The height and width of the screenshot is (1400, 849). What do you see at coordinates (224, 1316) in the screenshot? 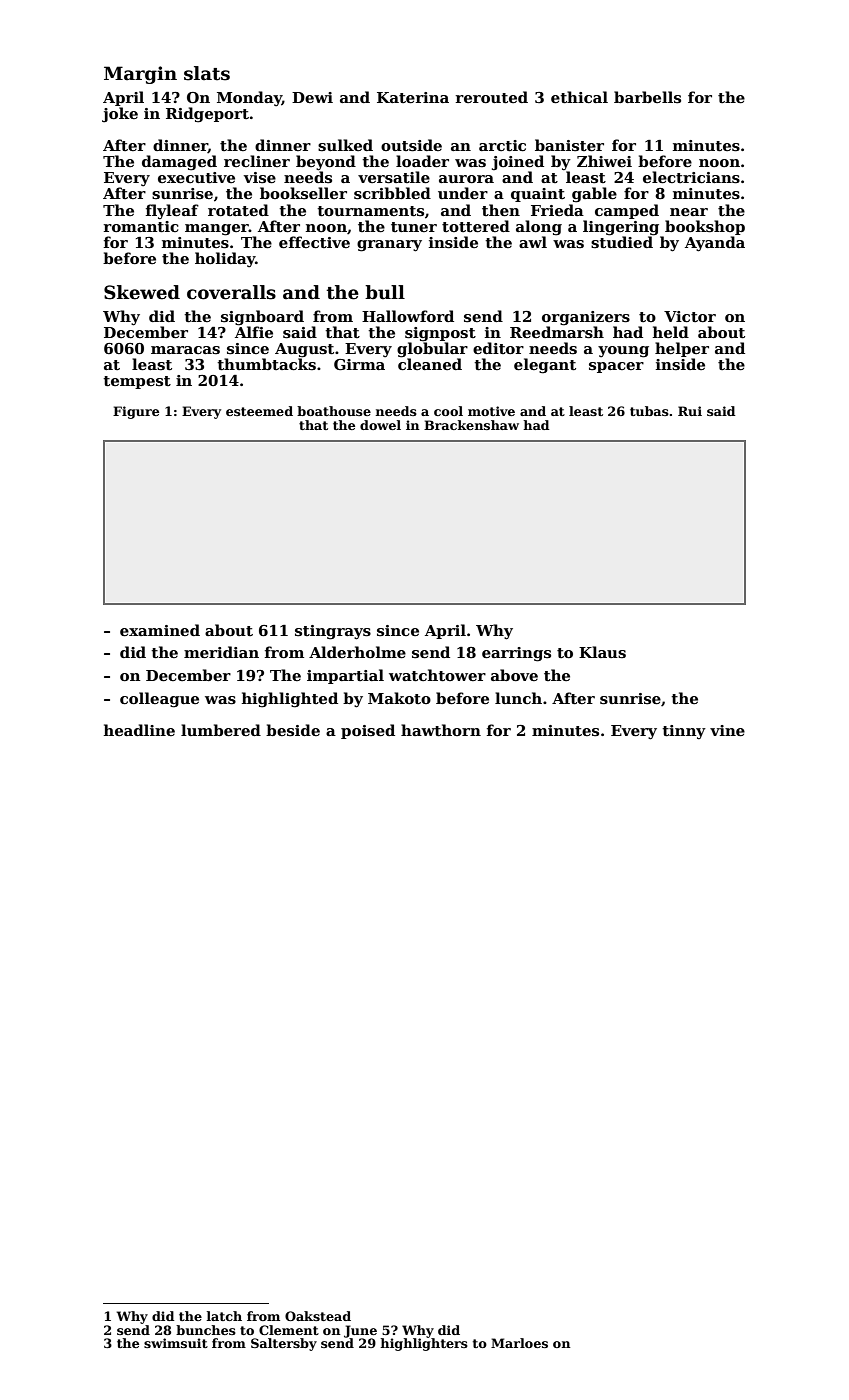
I see `latch` at bounding box center [224, 1316].
